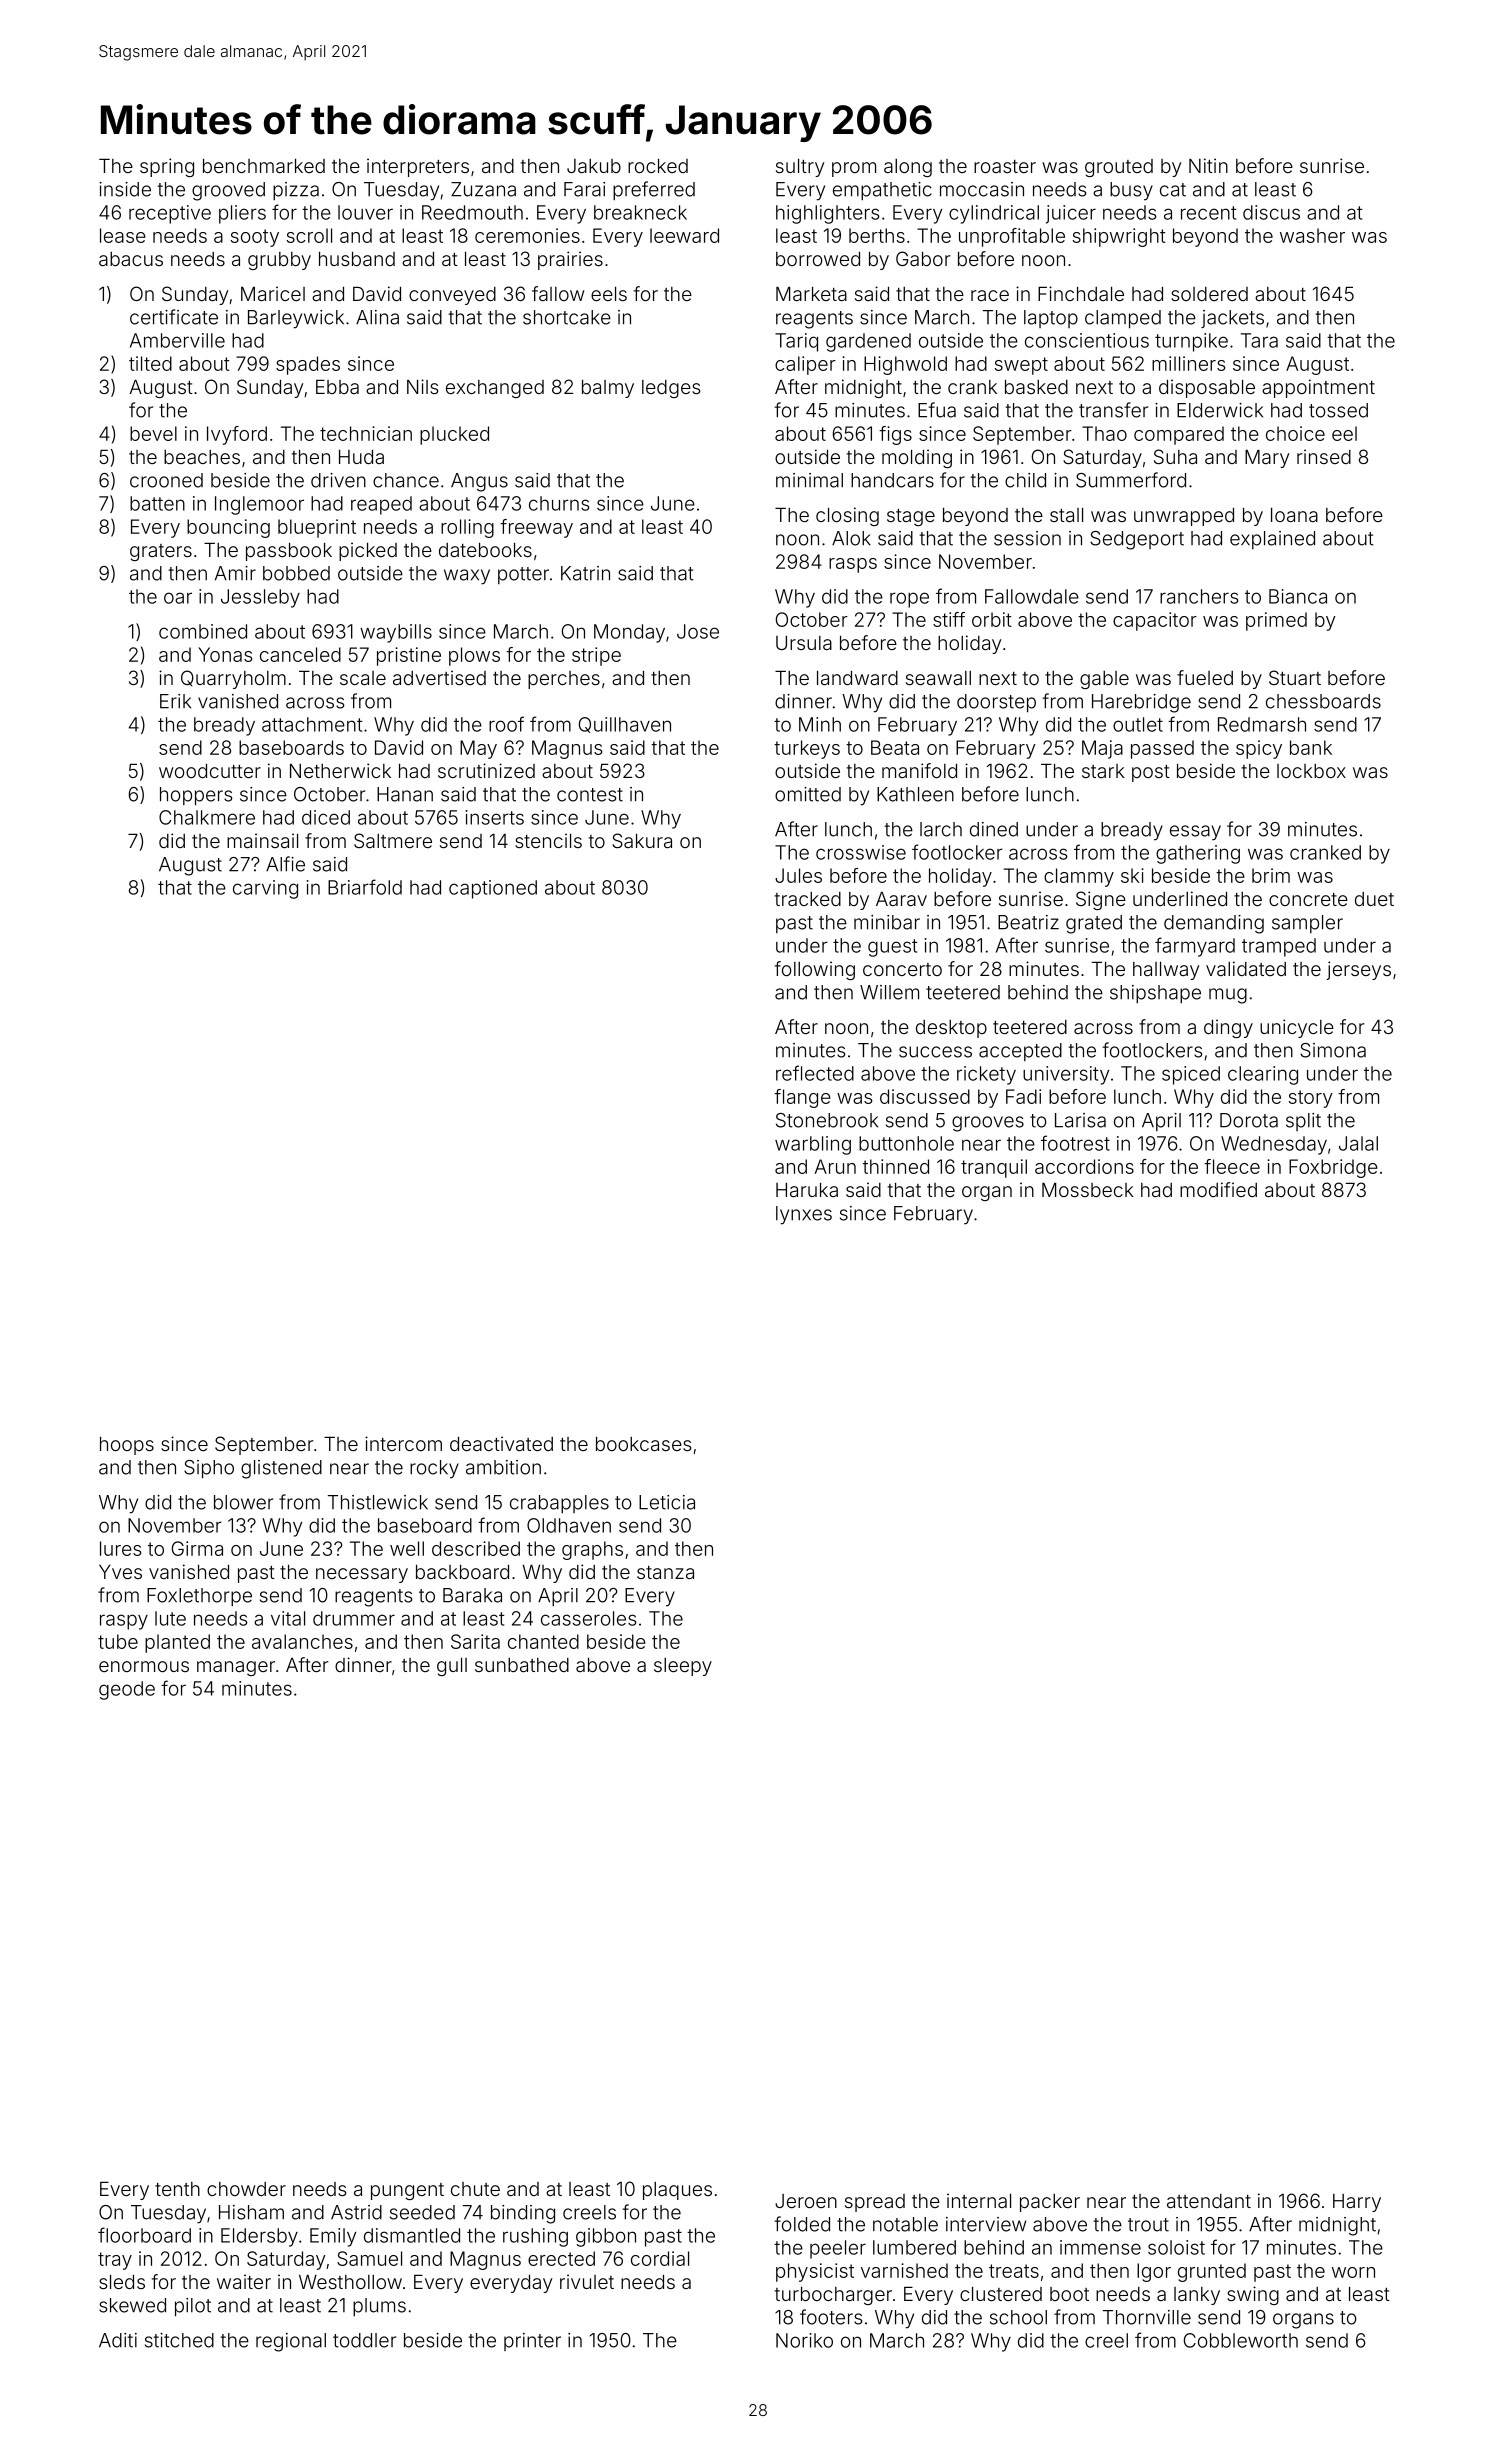 The width and height of the screenshot is (1496, 2464). What do you see at coordinates (1208, 165) in the screenshot?
I see `Nitin` at bounding box center [1208, 165].
